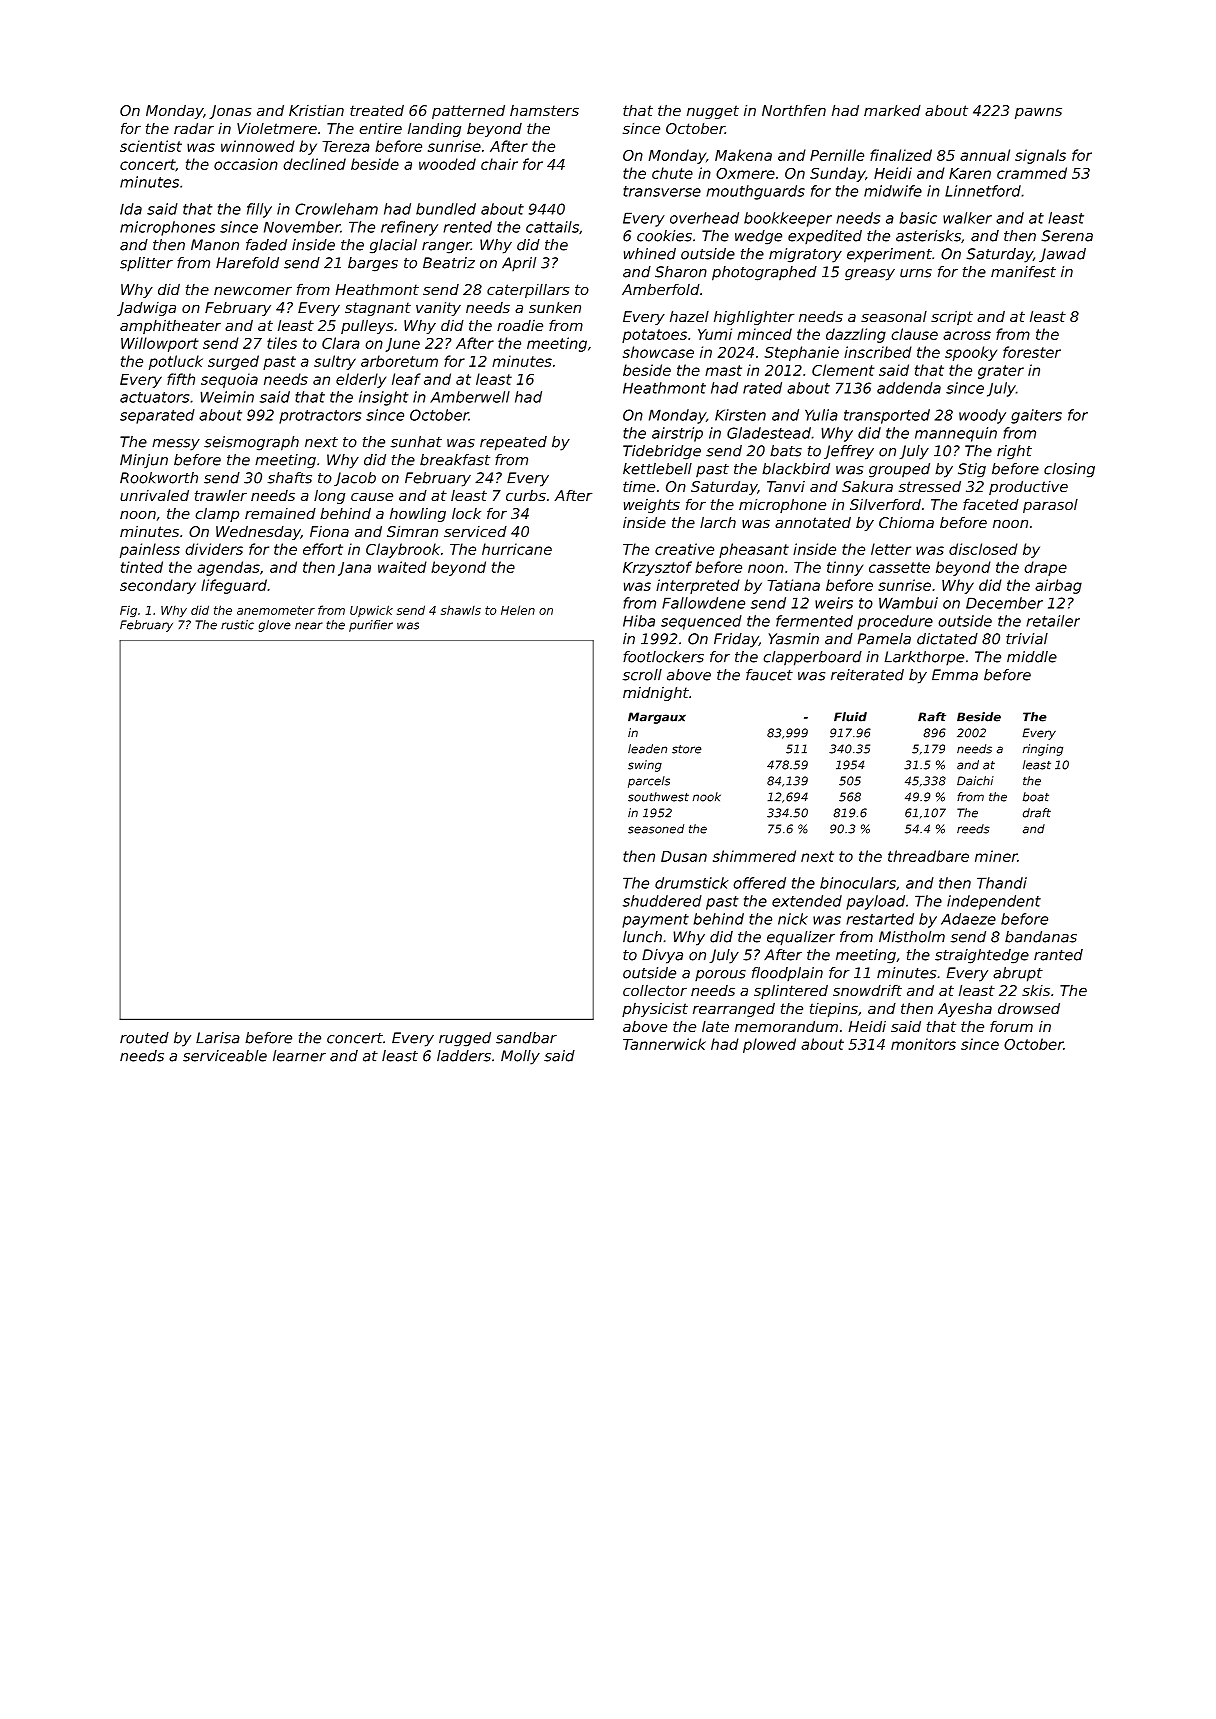 This screenshot has height=1719, width=1216. Describe the element at coordinates (891, 549) in the screenshot. I see `letter` at that location.
